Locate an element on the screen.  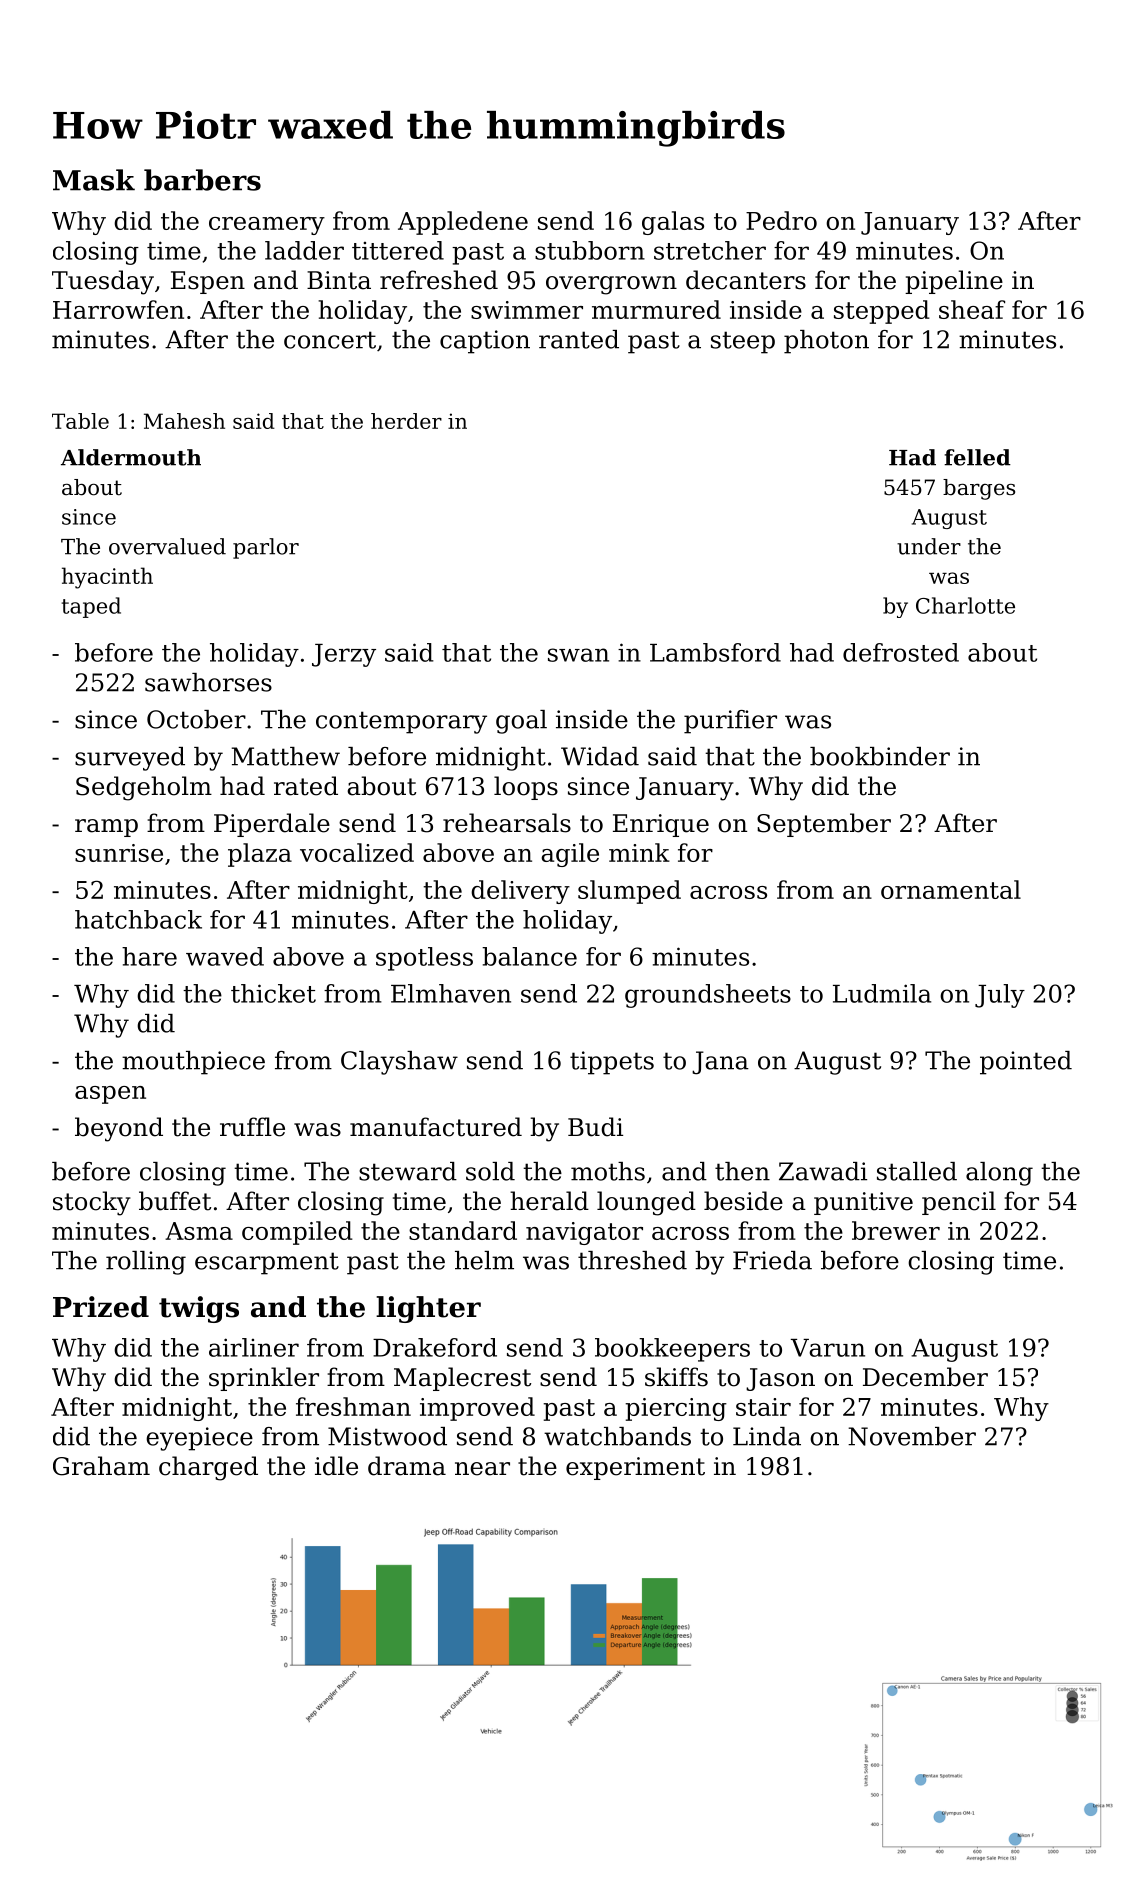
Appledene is located at coordinates (463, 223).
